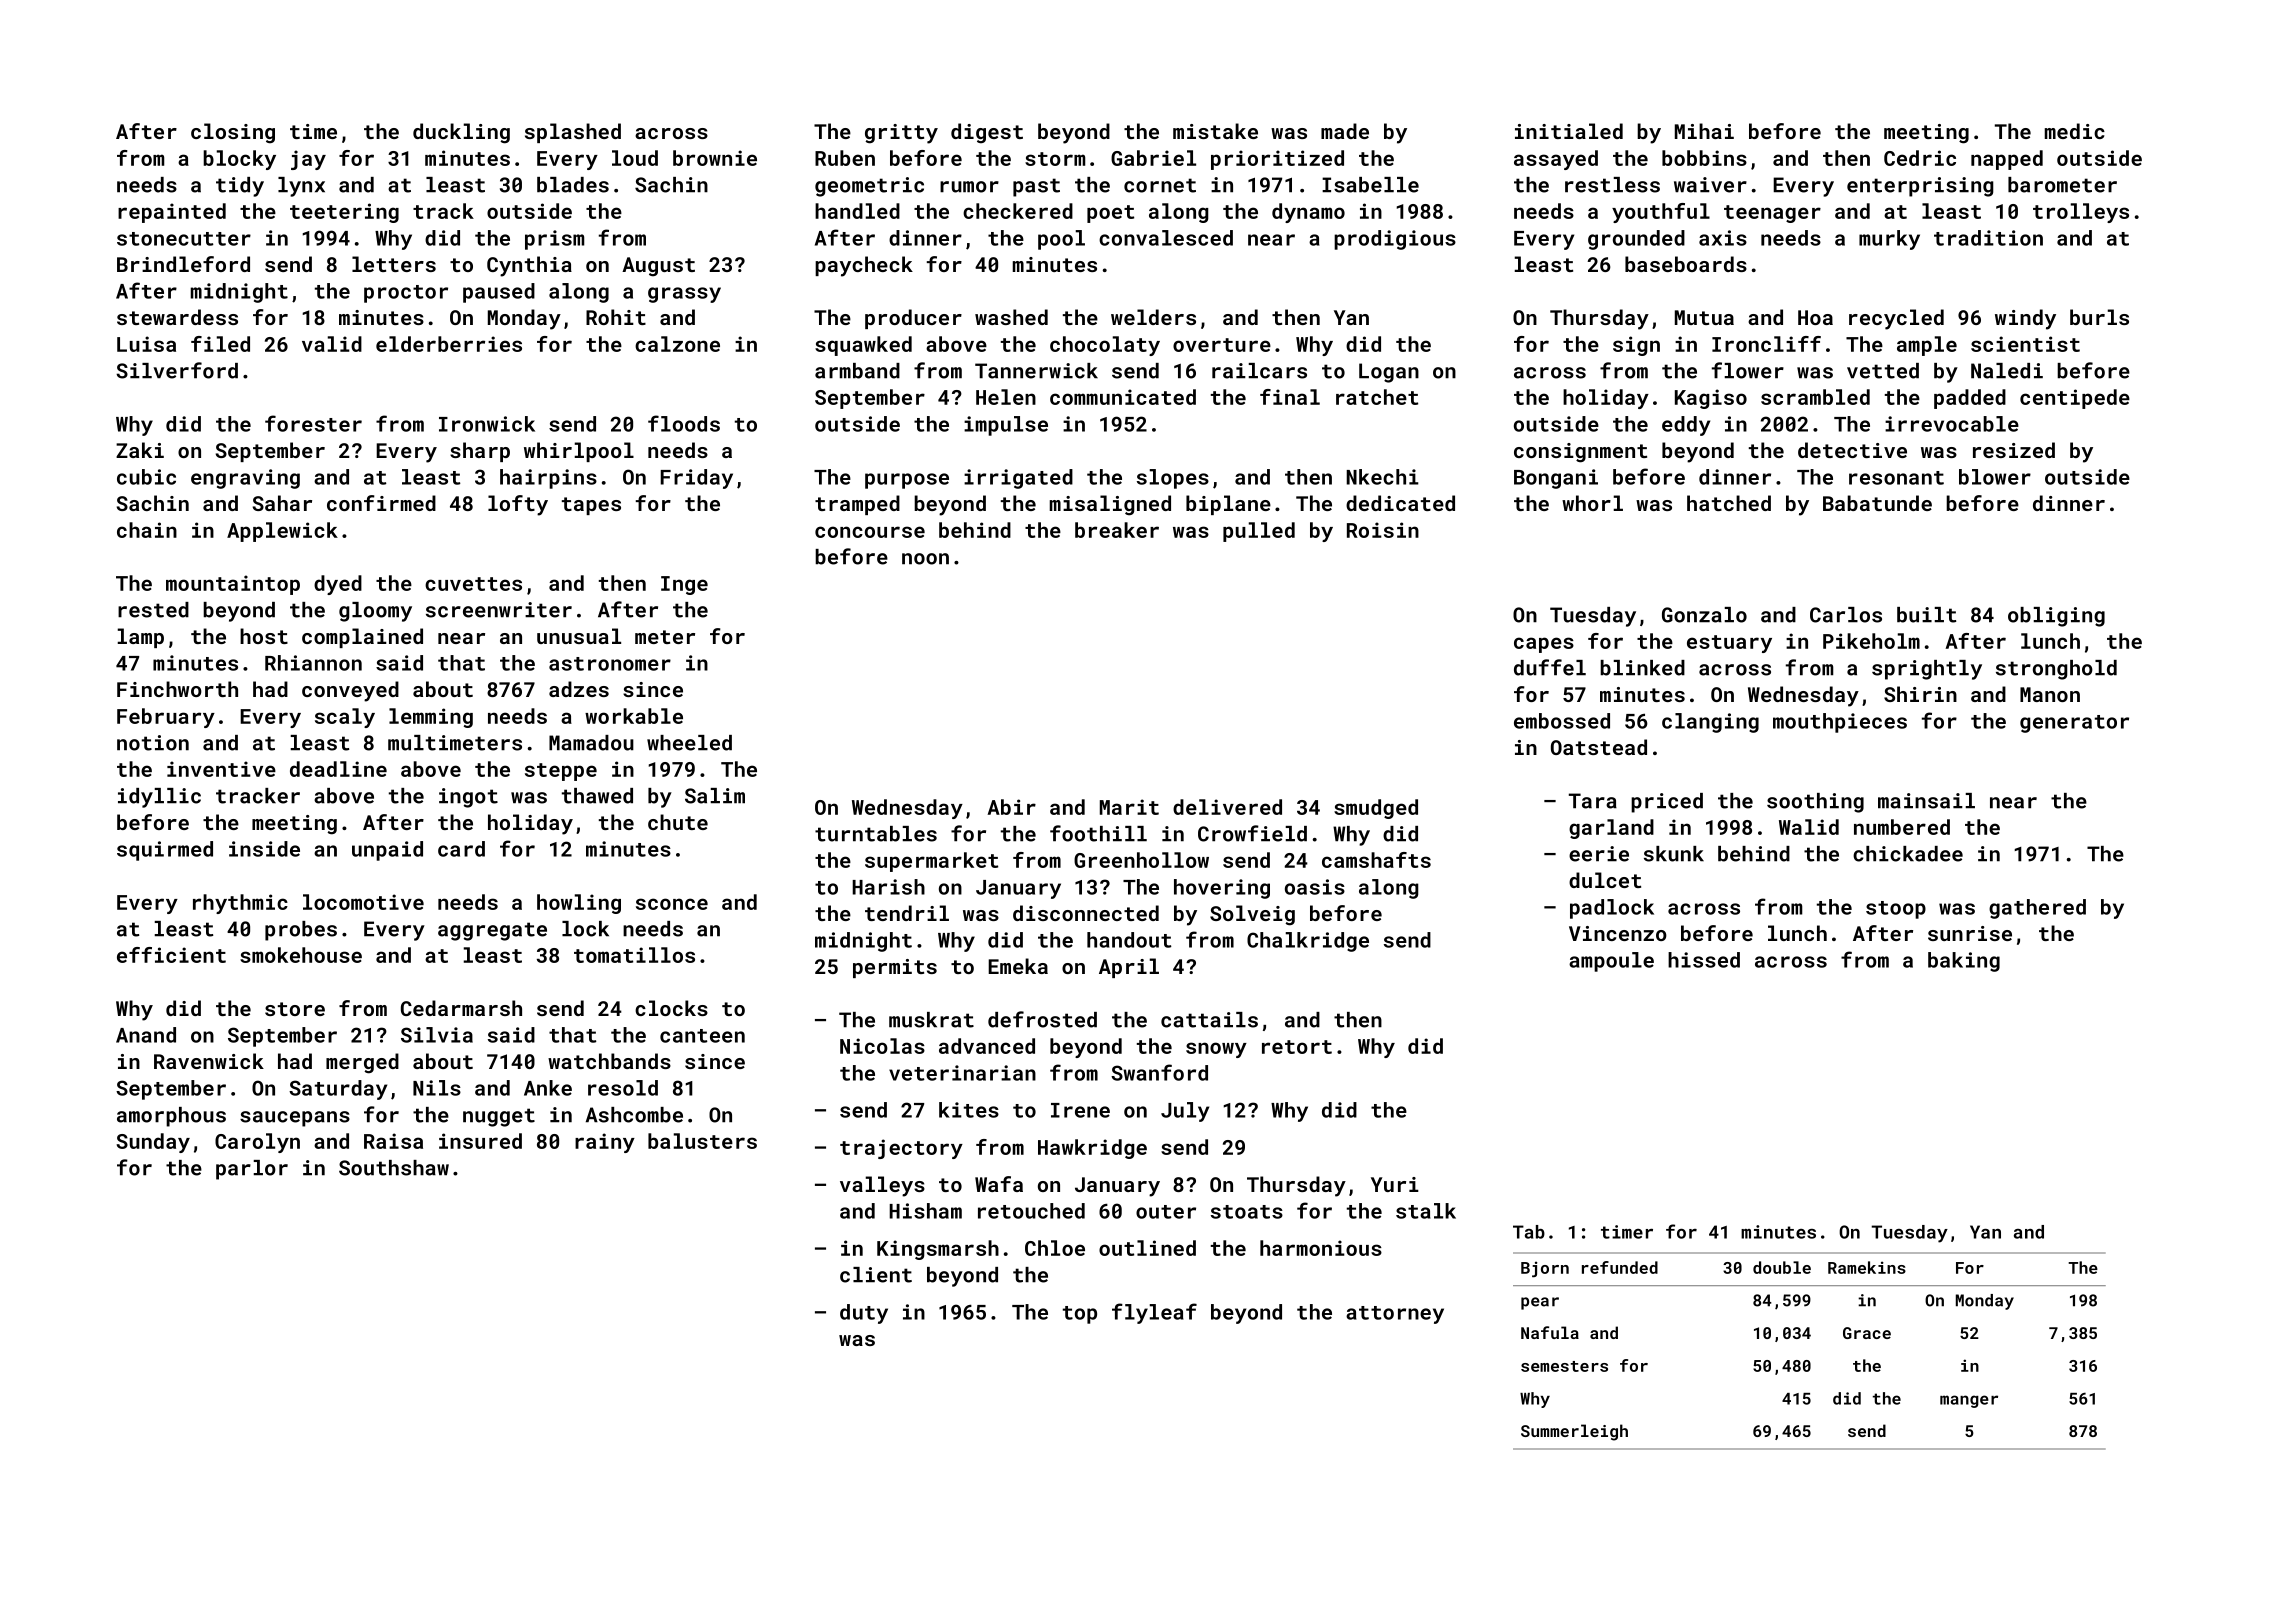 The height and width of the screenshot is (1613, 2280). I want to click on Babatunde, so click(1877, 503).
